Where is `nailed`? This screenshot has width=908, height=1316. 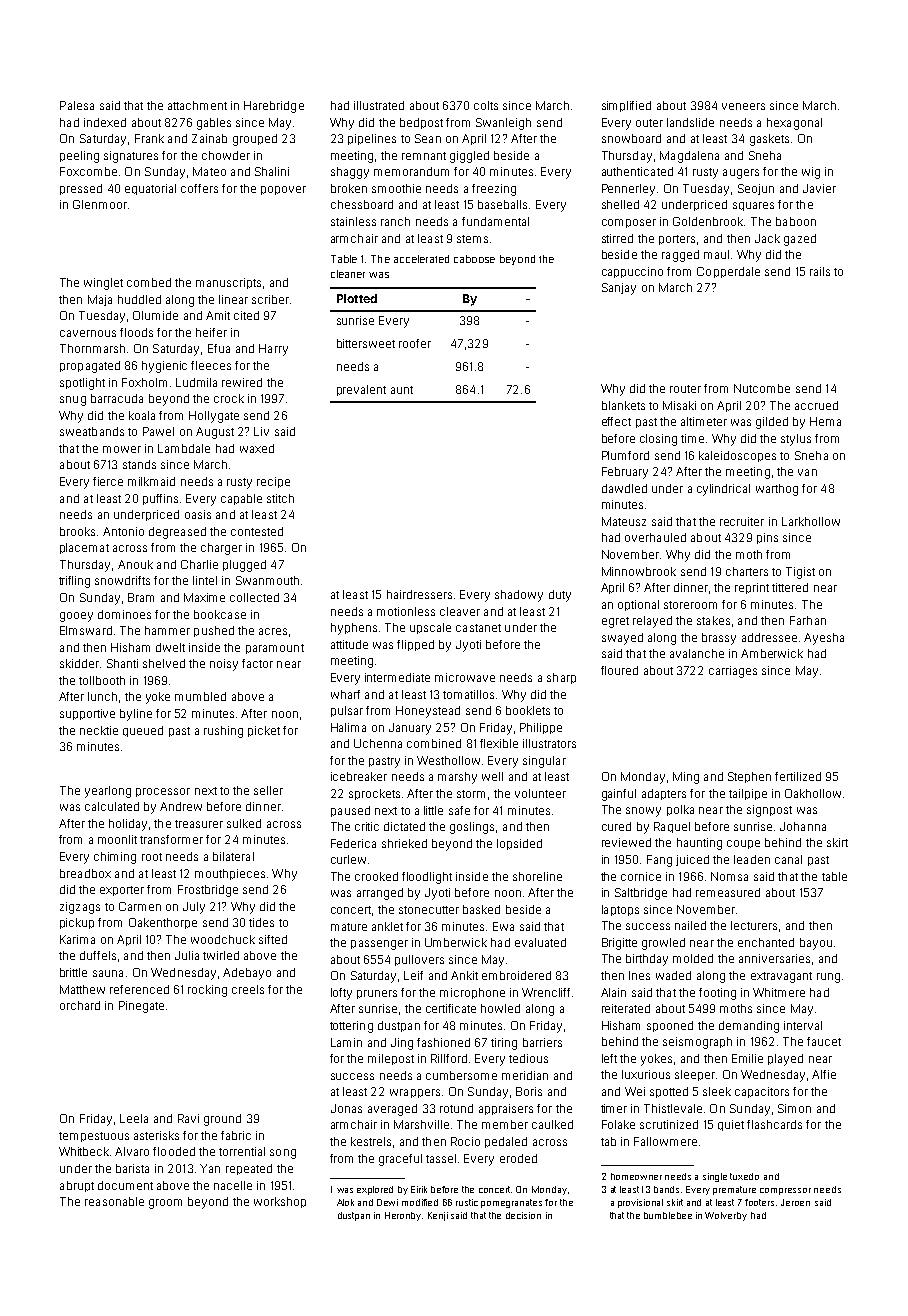 nailed is located at coordinates (690, 925).
